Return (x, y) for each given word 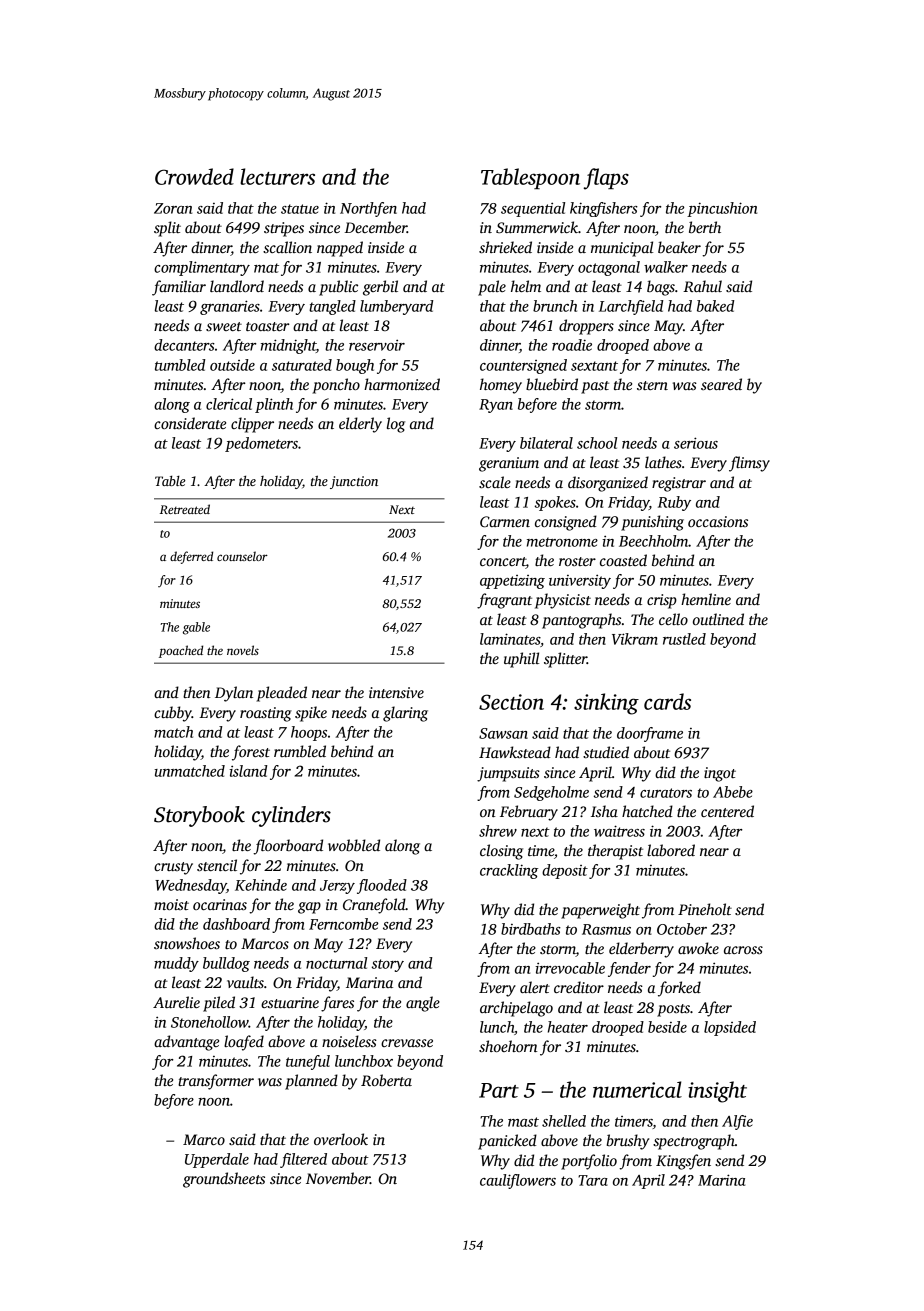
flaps (606, 179)
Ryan (496, 406)
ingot (720, 774)
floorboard (288, 847)
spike (311, 714)
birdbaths (531, 929)
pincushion (722, 209)
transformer (216, 1082)
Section (511, 702)
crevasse (407, 1043)
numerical (637, 1089)
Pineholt (705, 909)
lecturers (277, 176)
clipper (252, 425)
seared (721, 384)
